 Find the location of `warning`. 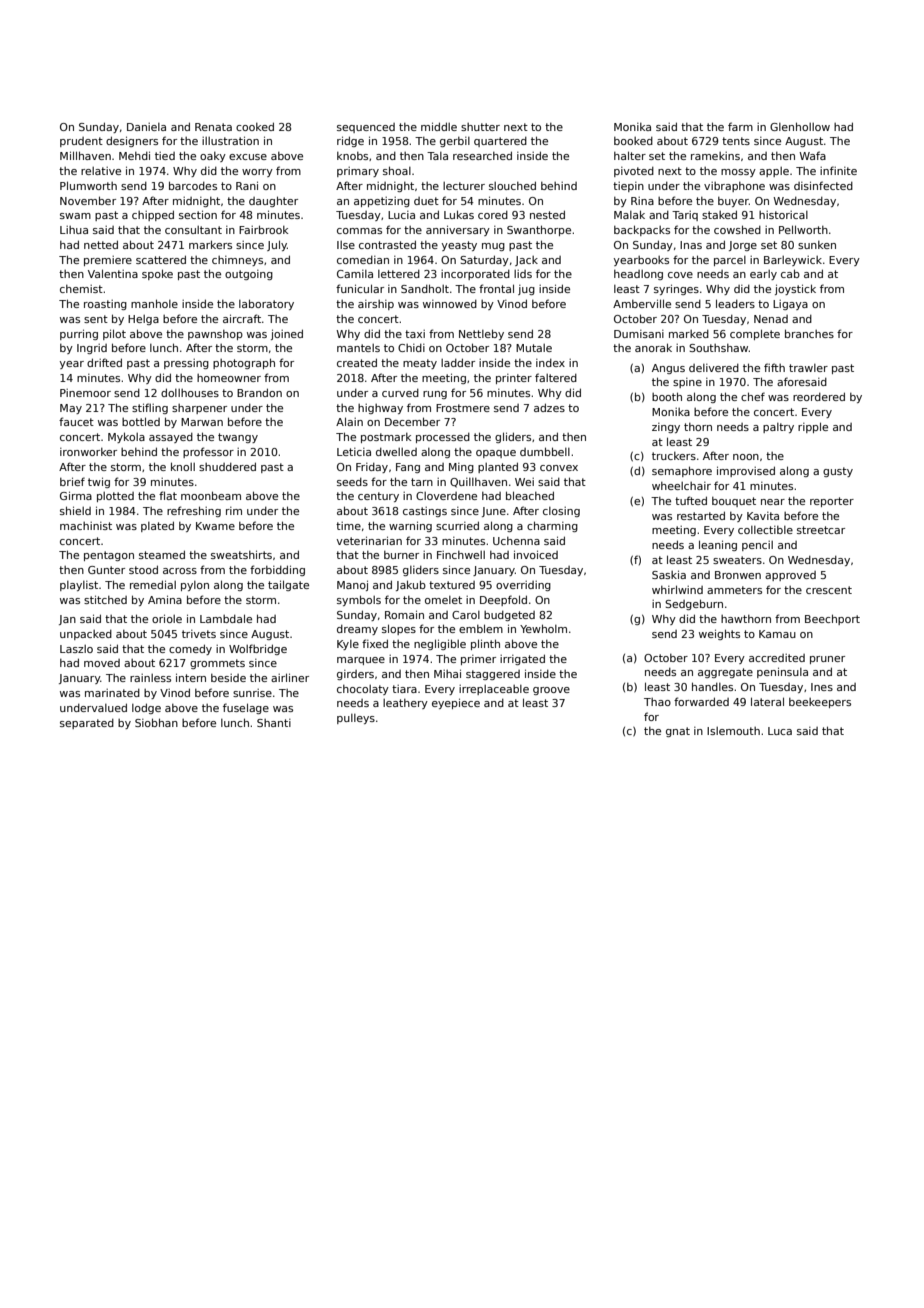

warning is located at coordinates (410, 526).
